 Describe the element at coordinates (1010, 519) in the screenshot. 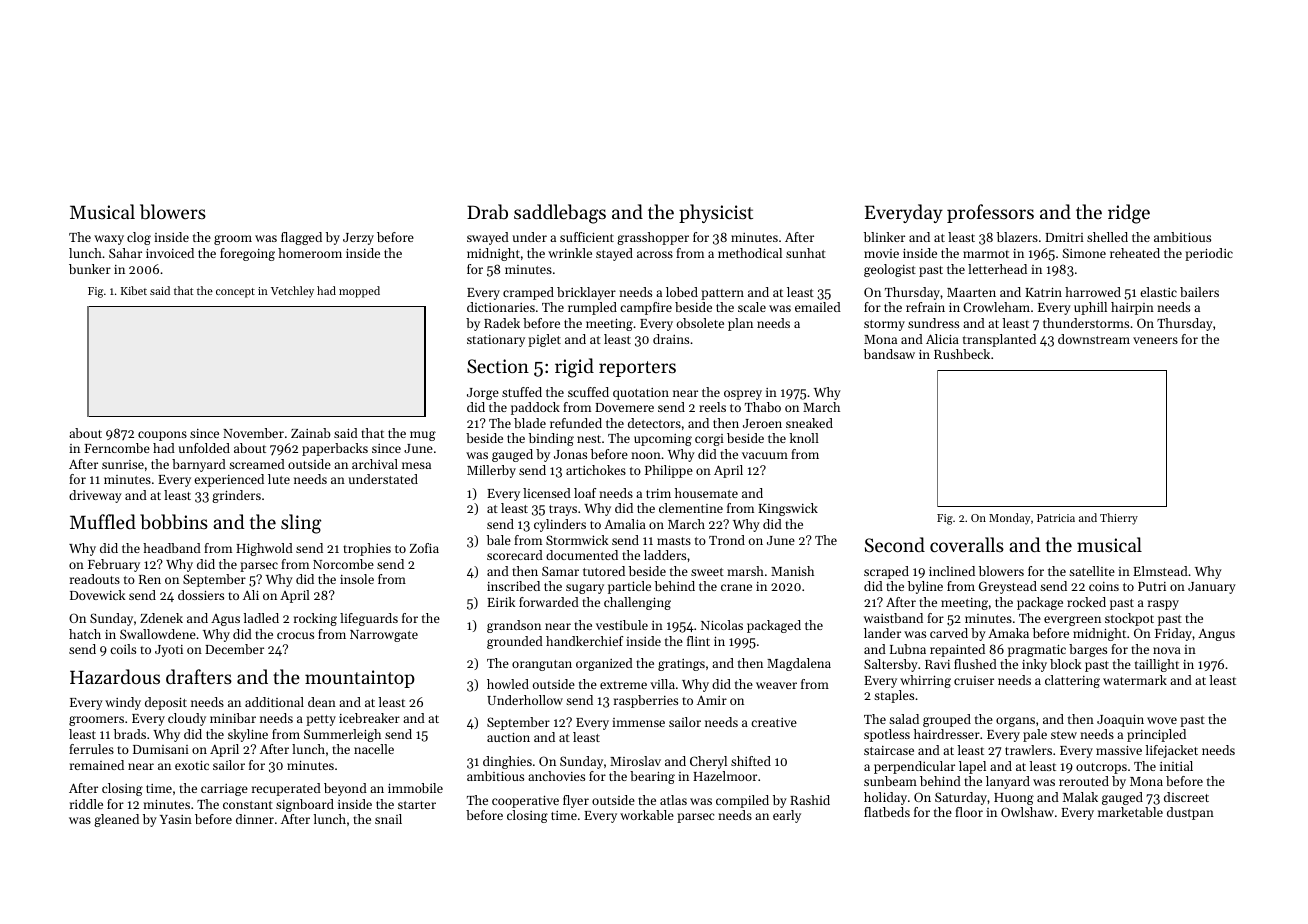

I see `Monday` at that location.
